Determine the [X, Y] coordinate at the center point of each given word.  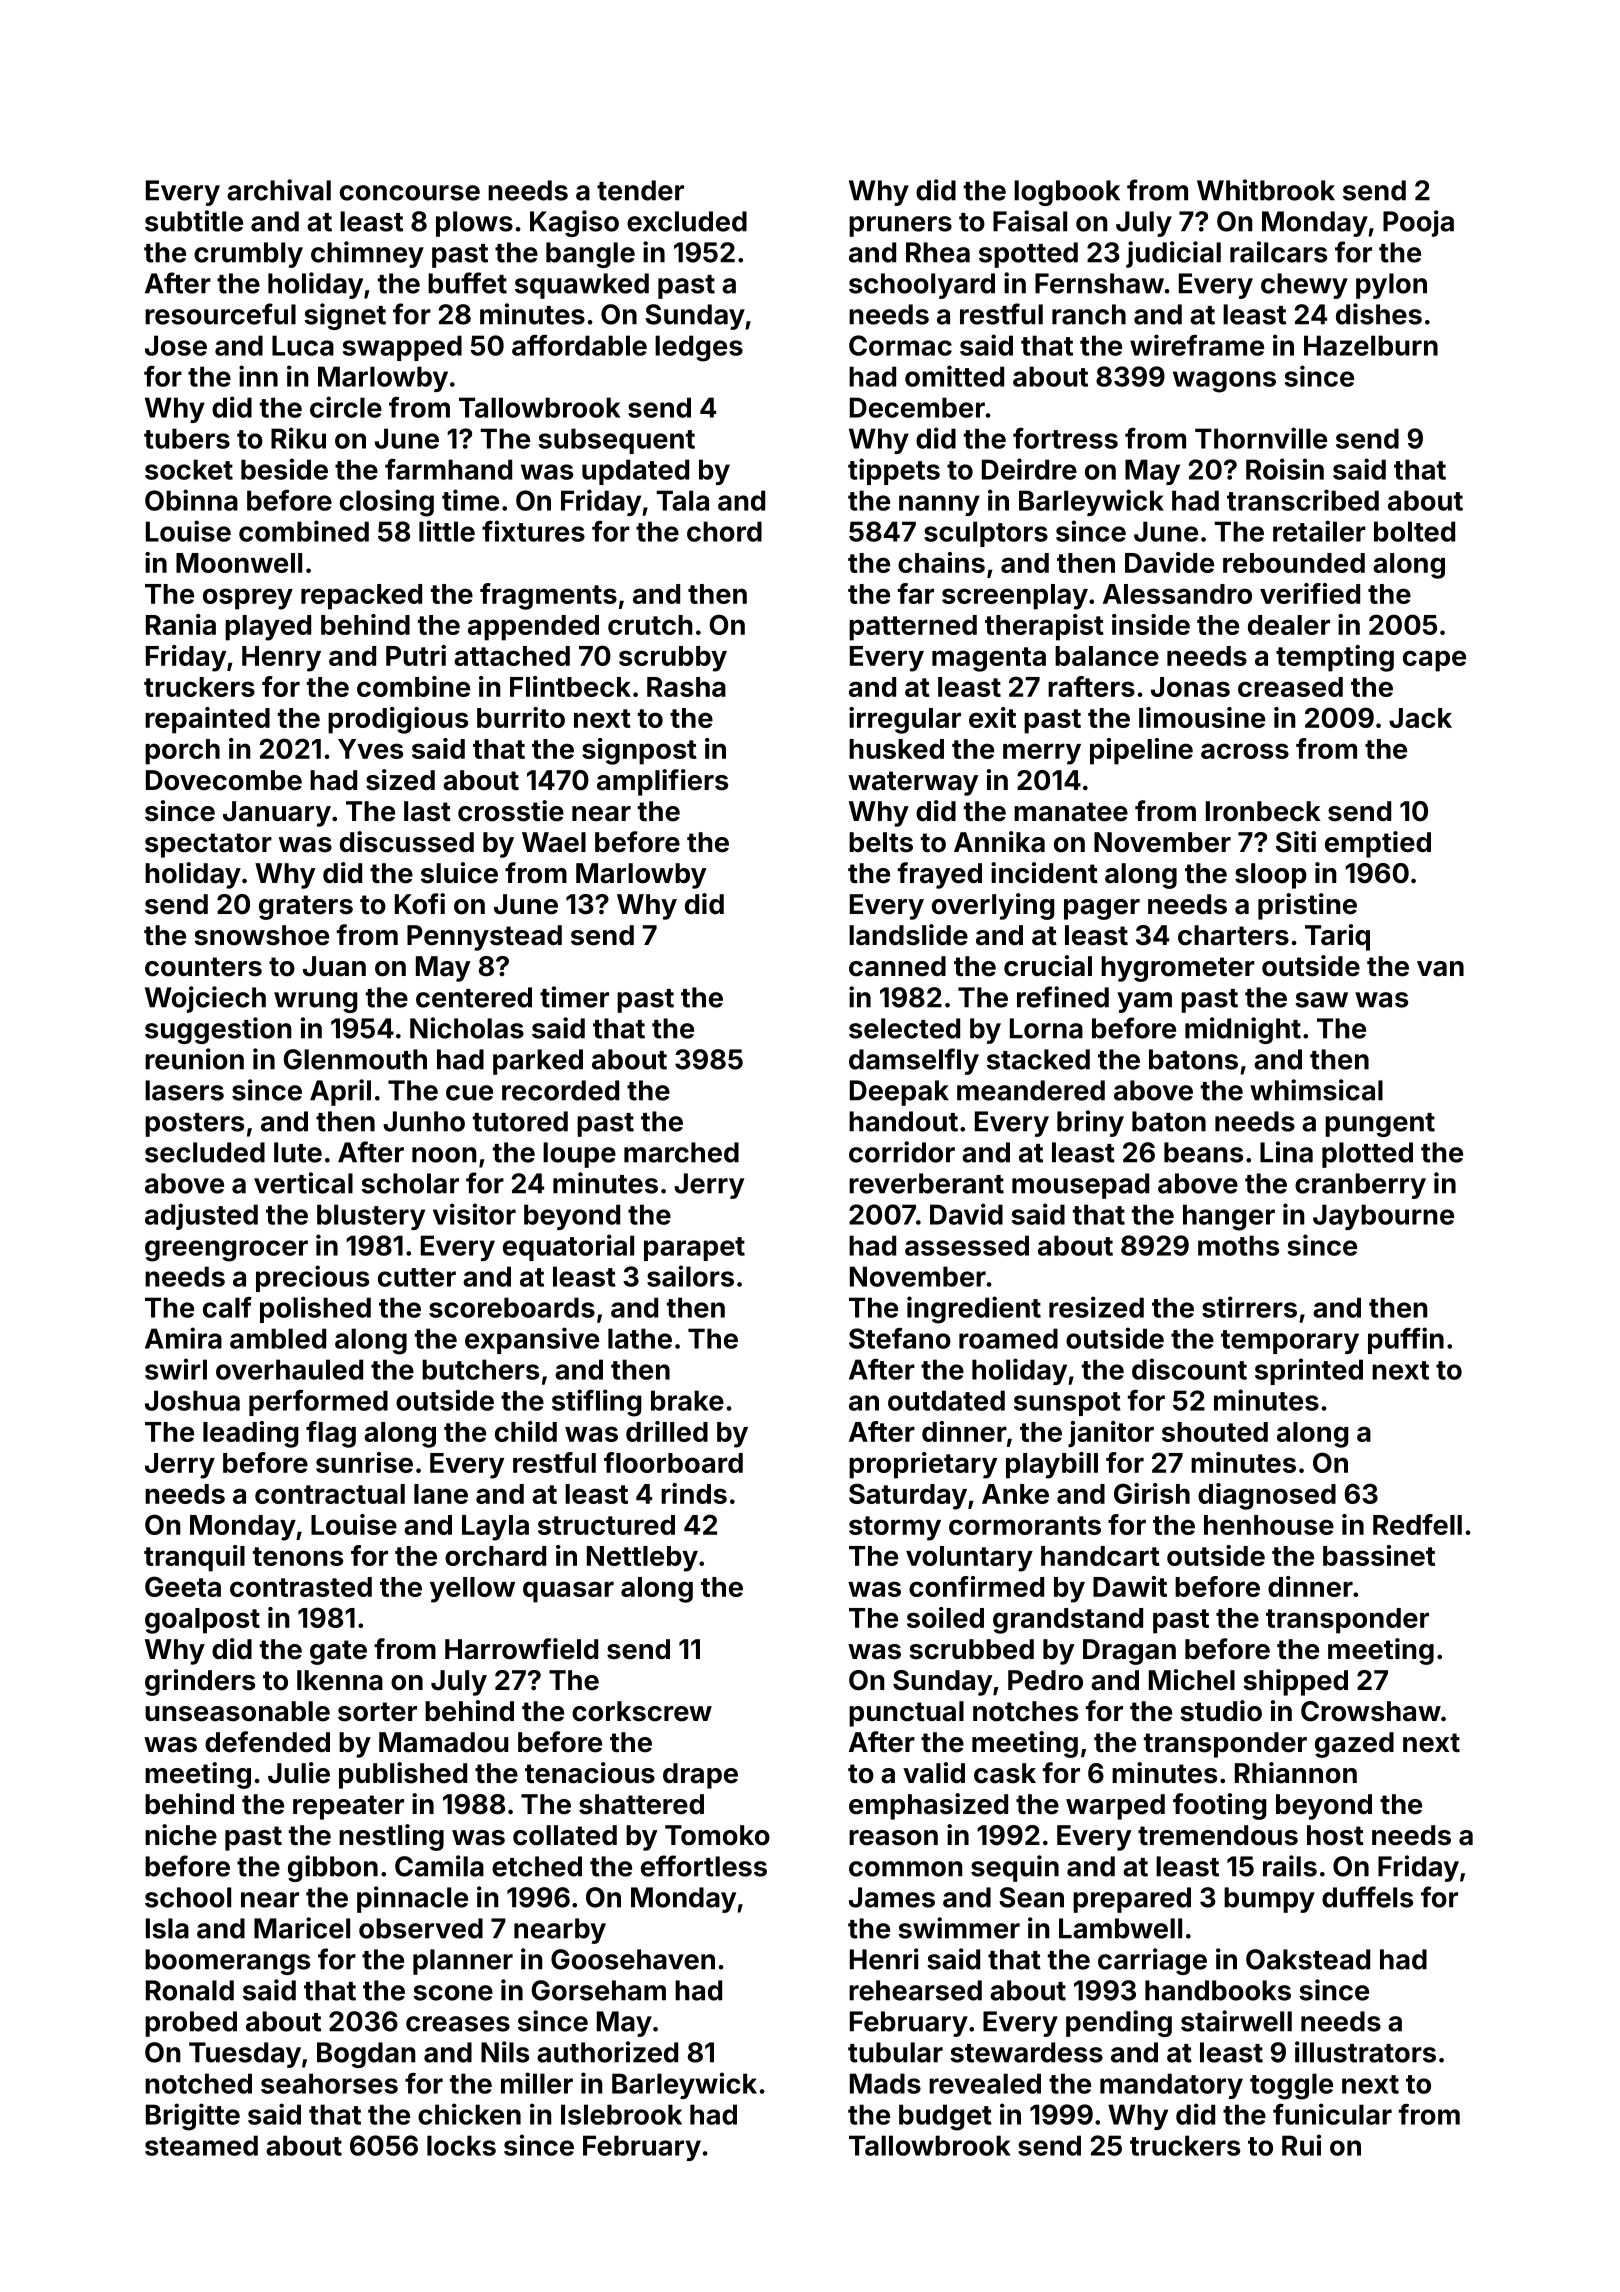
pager [1102, 909]
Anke [1015, 1494]
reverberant [926, 1183]
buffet [467, 283]
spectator [208, 845]
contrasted [301, 1587]
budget [945, 2117]
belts [881, 842]
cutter [417, 1277]
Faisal [1030, 221]
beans [1203, 1152]
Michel [1192, 1680]
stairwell [1236, 2021]
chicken [469, 2114]
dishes [1379, 314]
